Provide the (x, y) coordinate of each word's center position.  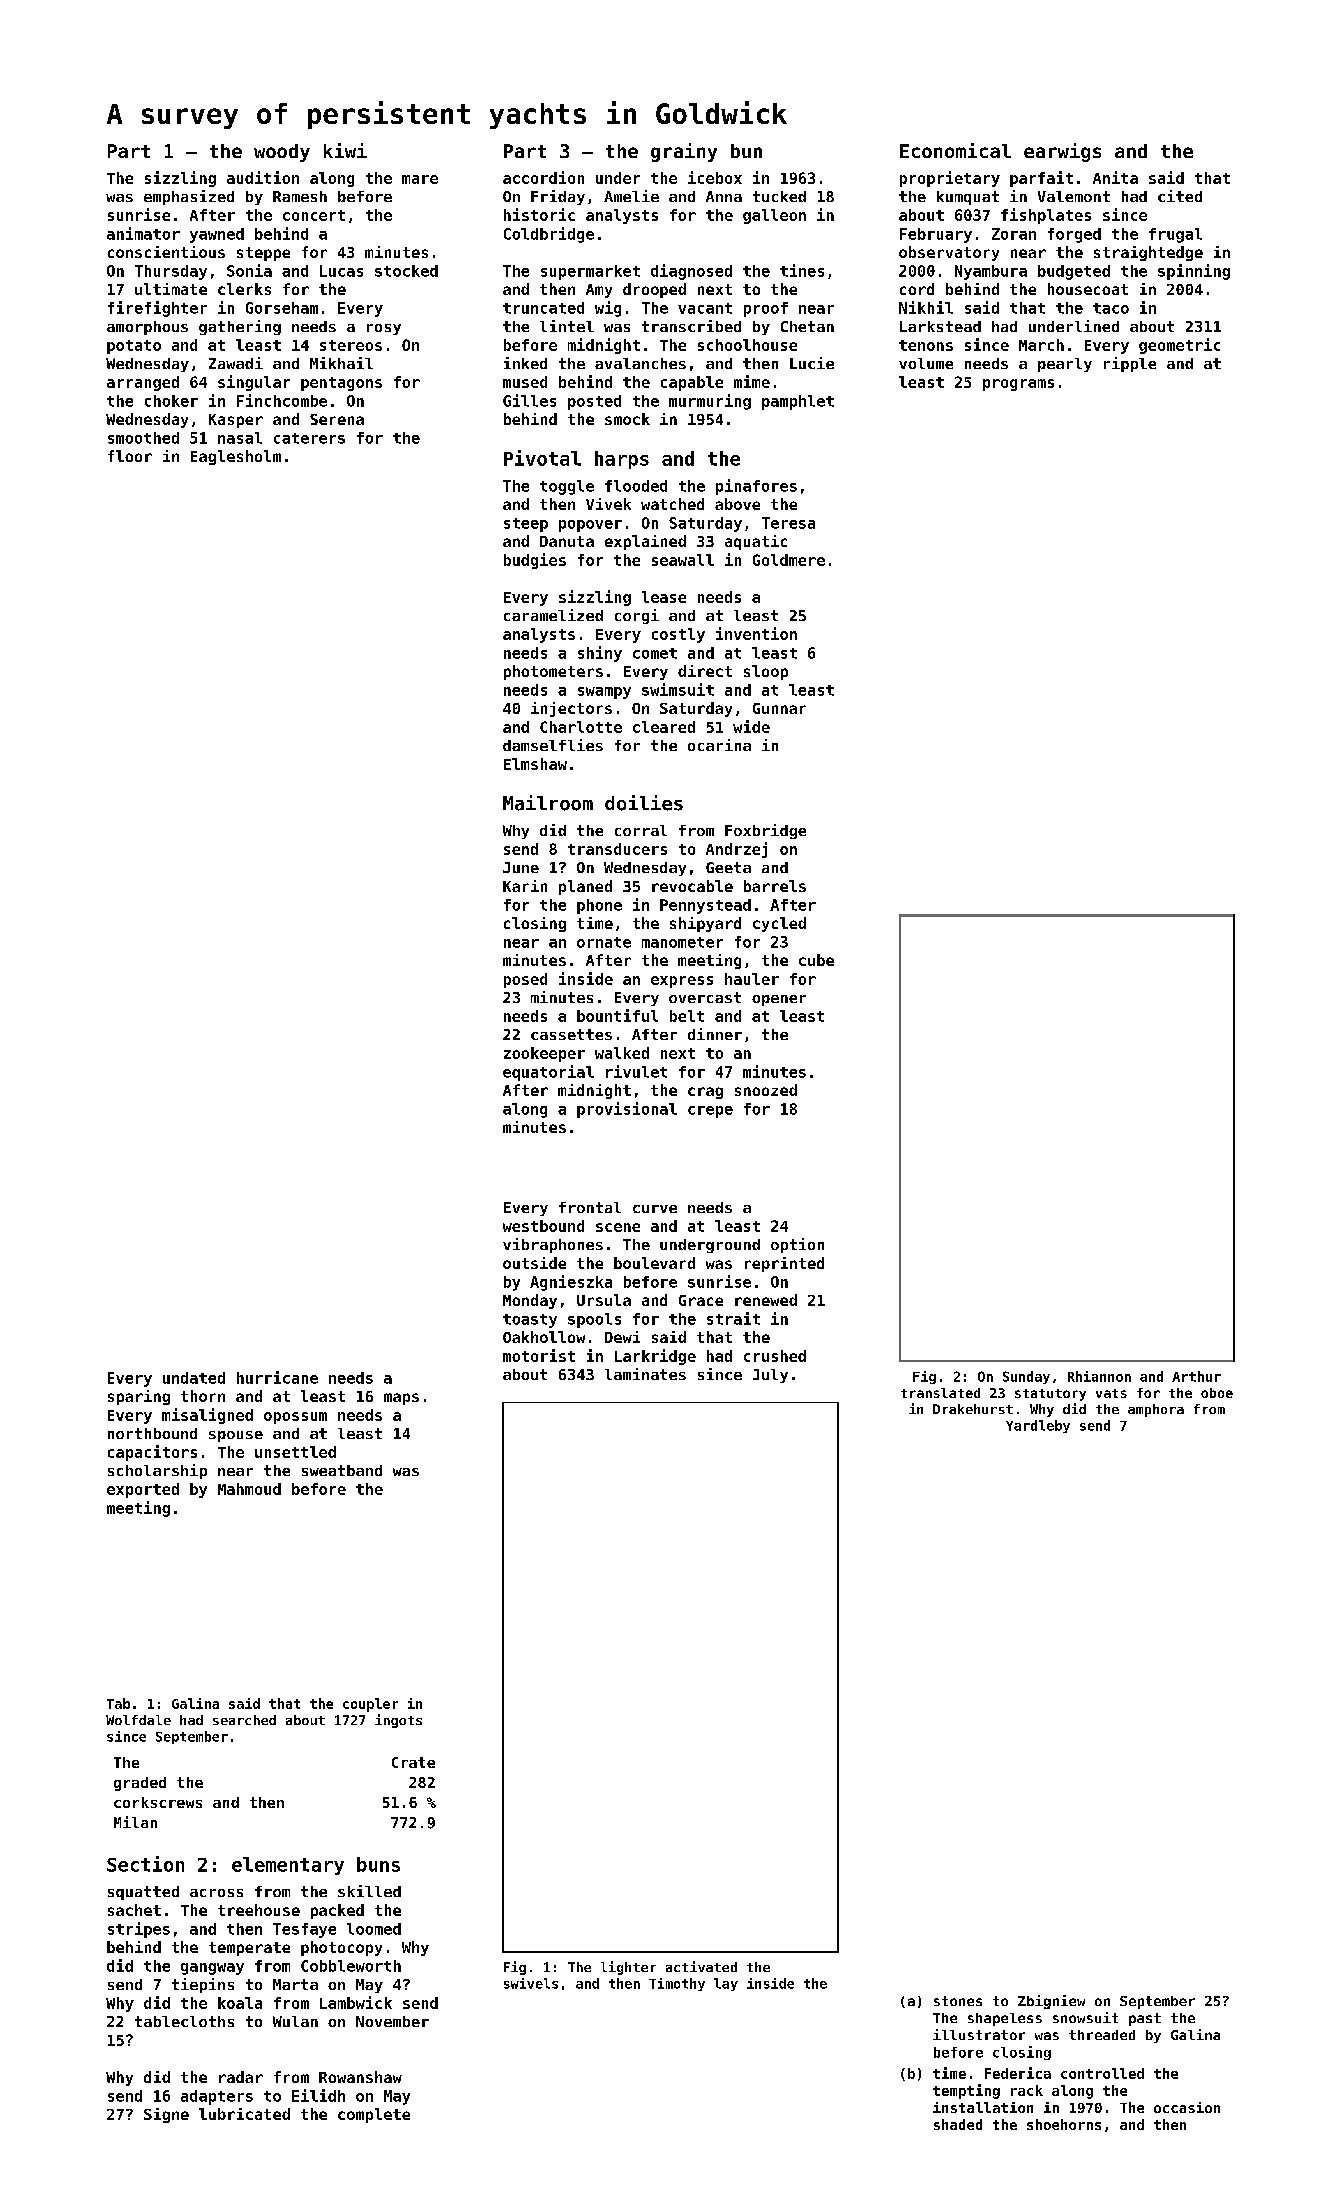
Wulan (295, 2021)
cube (816, 960)
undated (194, 1378)
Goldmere (789, 560)
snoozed (766, 1090)
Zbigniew (1051, 2002)
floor (130, 456)
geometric (1179, 346)
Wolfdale (138, 1720)
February (936, 235)
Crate (413, 1762)
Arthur (1196, 1376)
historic (539, 214)
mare (420, 179)
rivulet (636, 1071)
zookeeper (544, 1054)
